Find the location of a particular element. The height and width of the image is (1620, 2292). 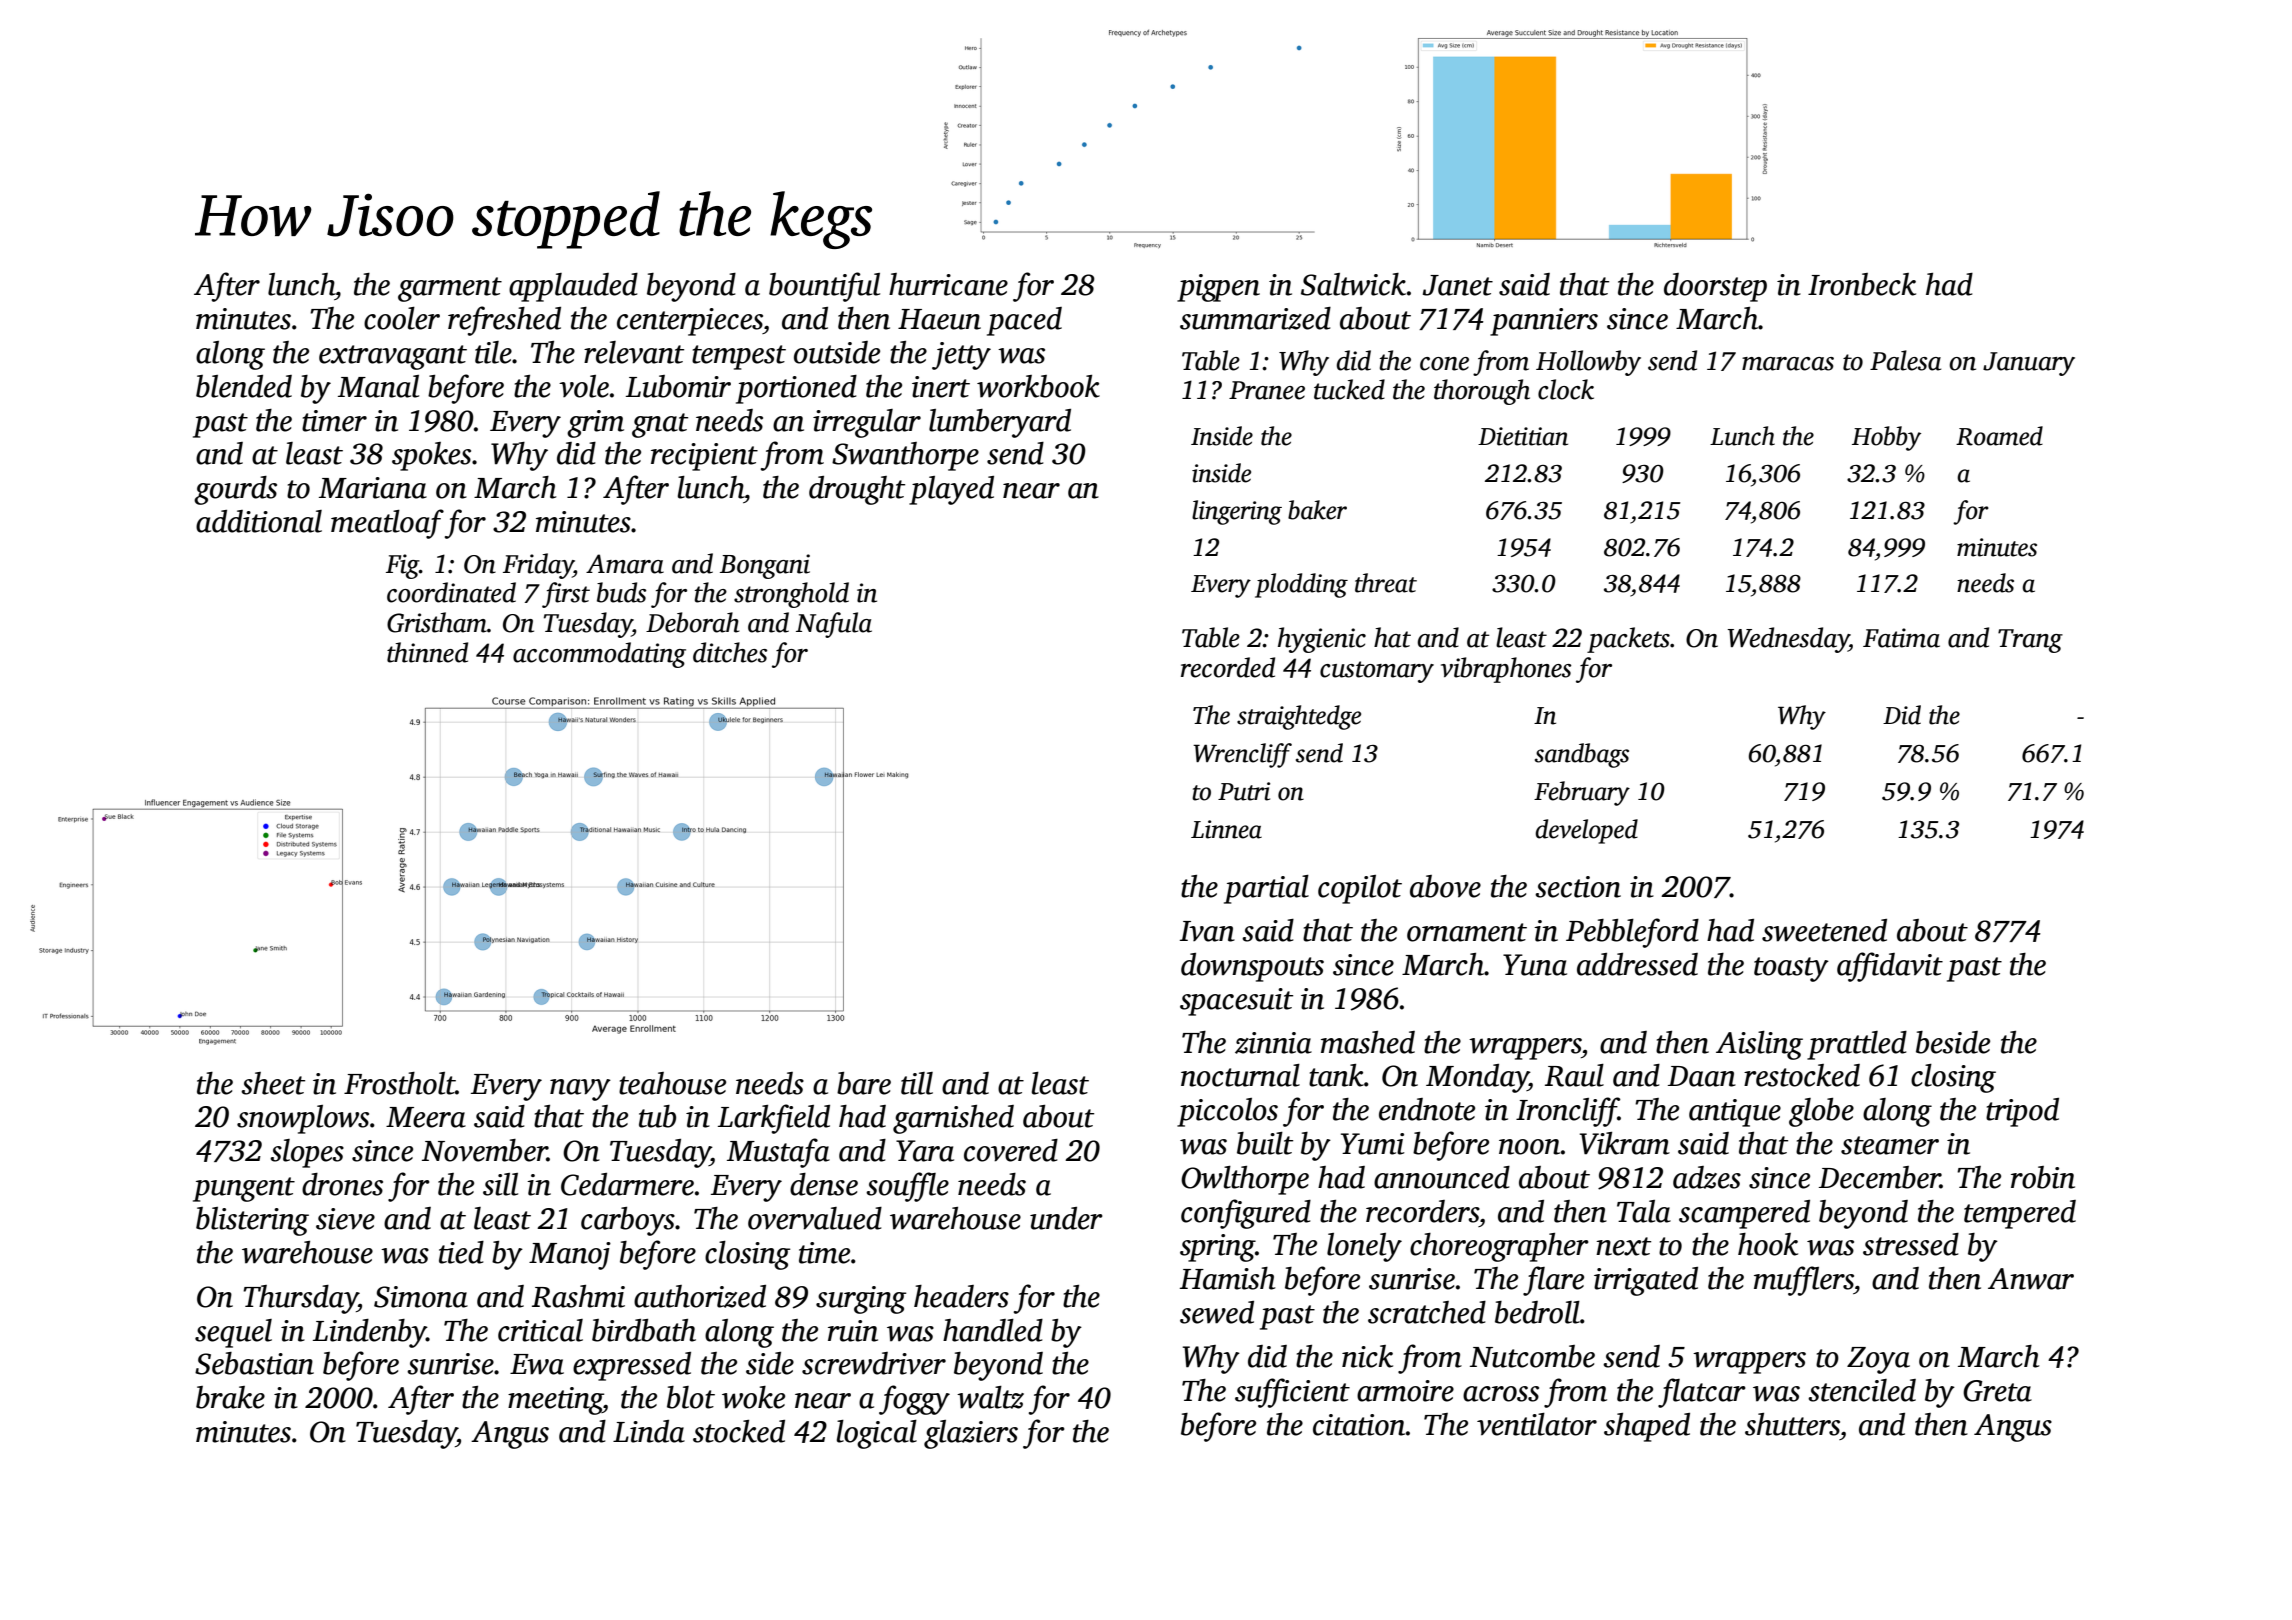

Linda is located at coordinates (649, 1431).
